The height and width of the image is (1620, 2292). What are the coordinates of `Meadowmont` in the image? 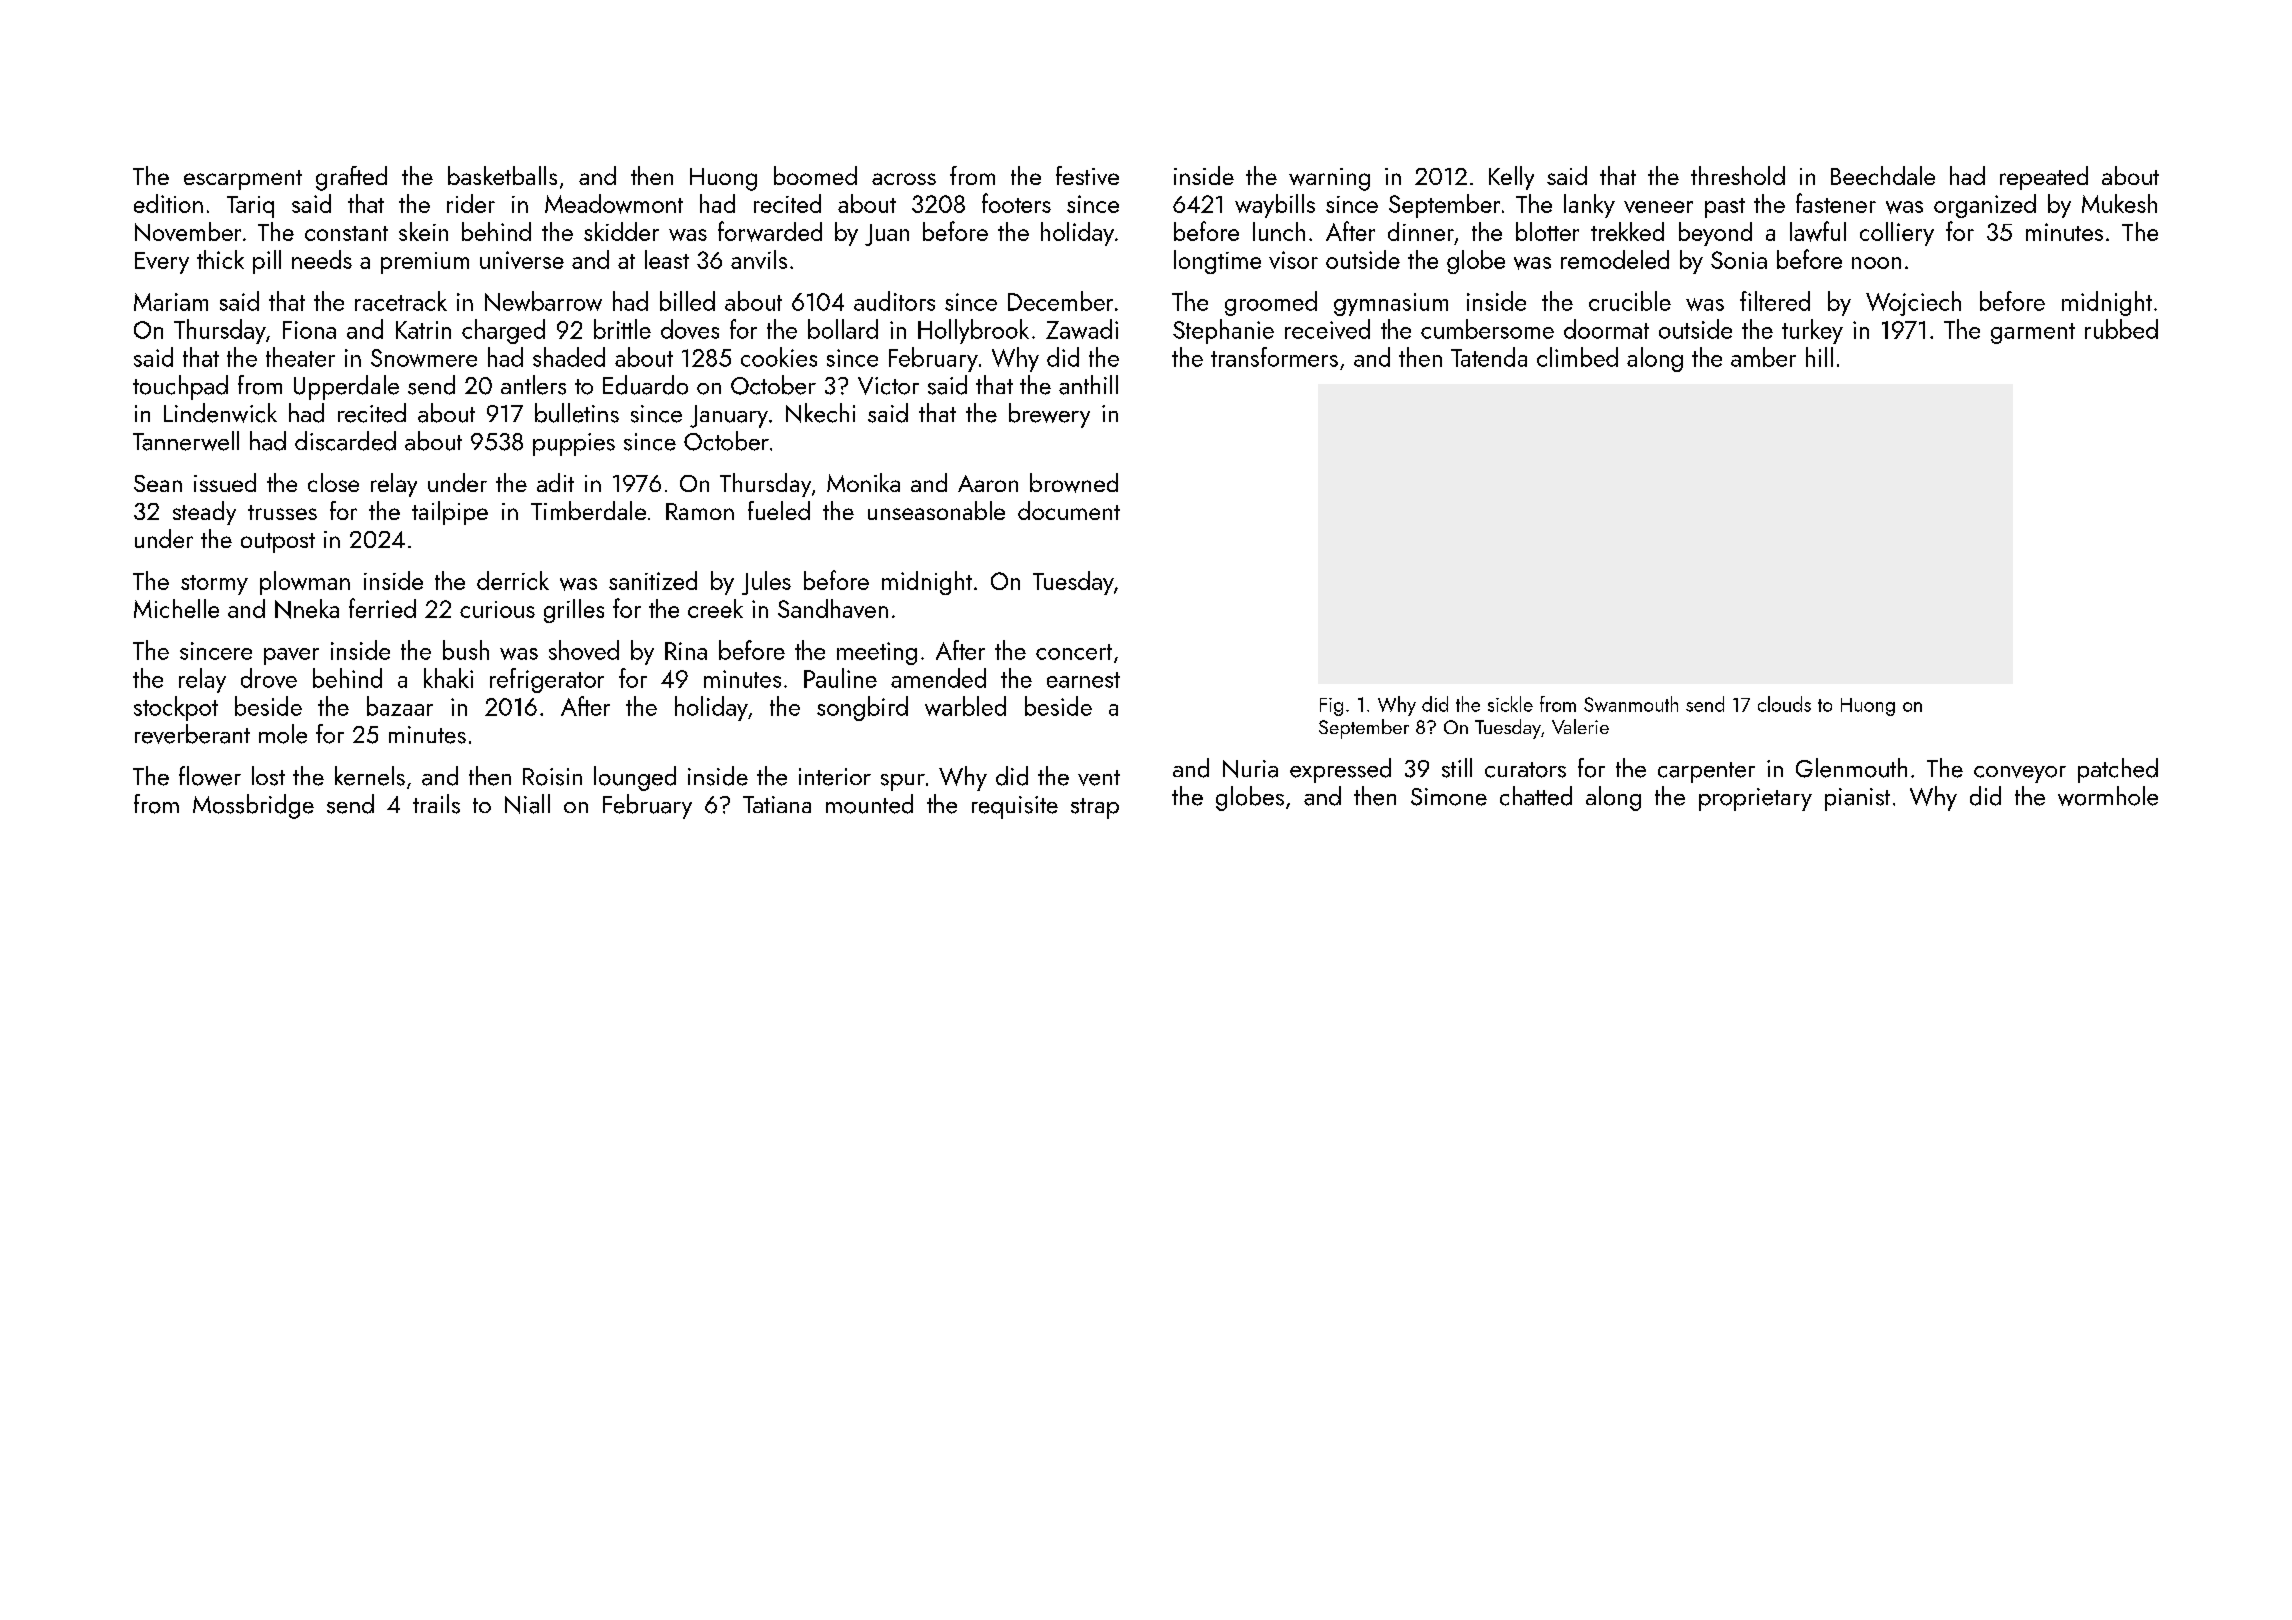 It's located at (614, 204).
